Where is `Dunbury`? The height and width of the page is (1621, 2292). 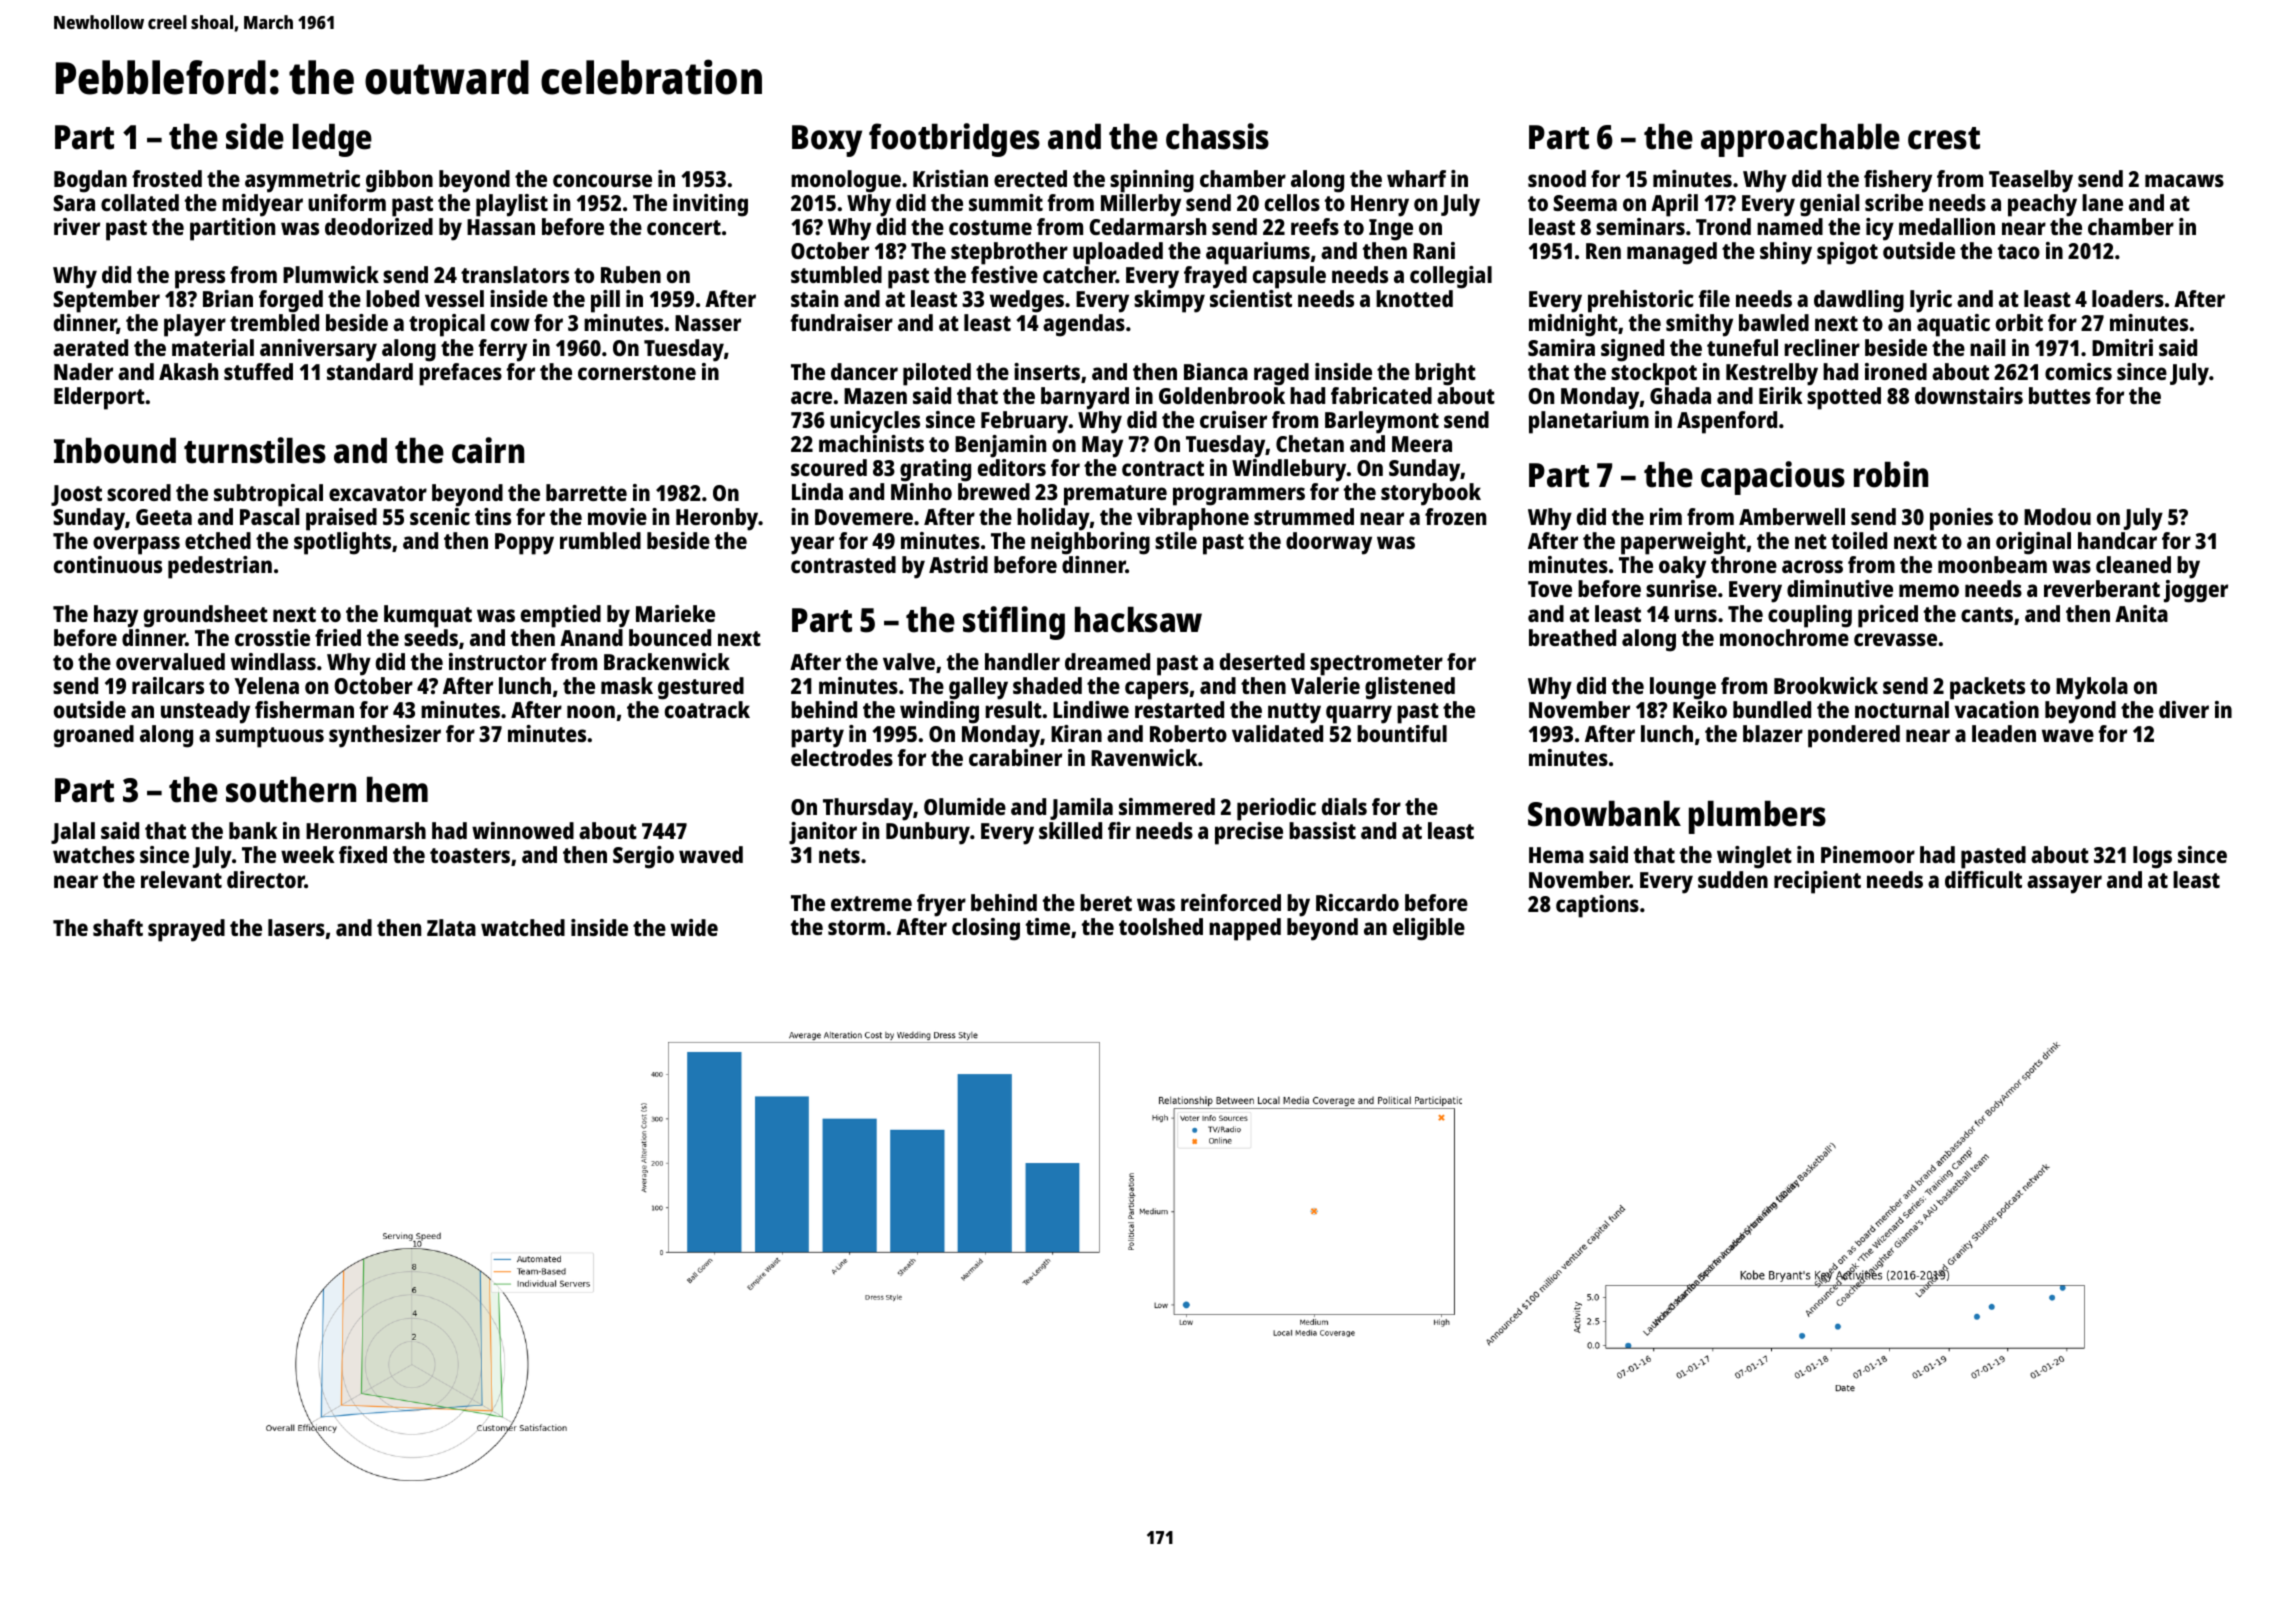 Dunbury is located at coordinates (928, 833).
